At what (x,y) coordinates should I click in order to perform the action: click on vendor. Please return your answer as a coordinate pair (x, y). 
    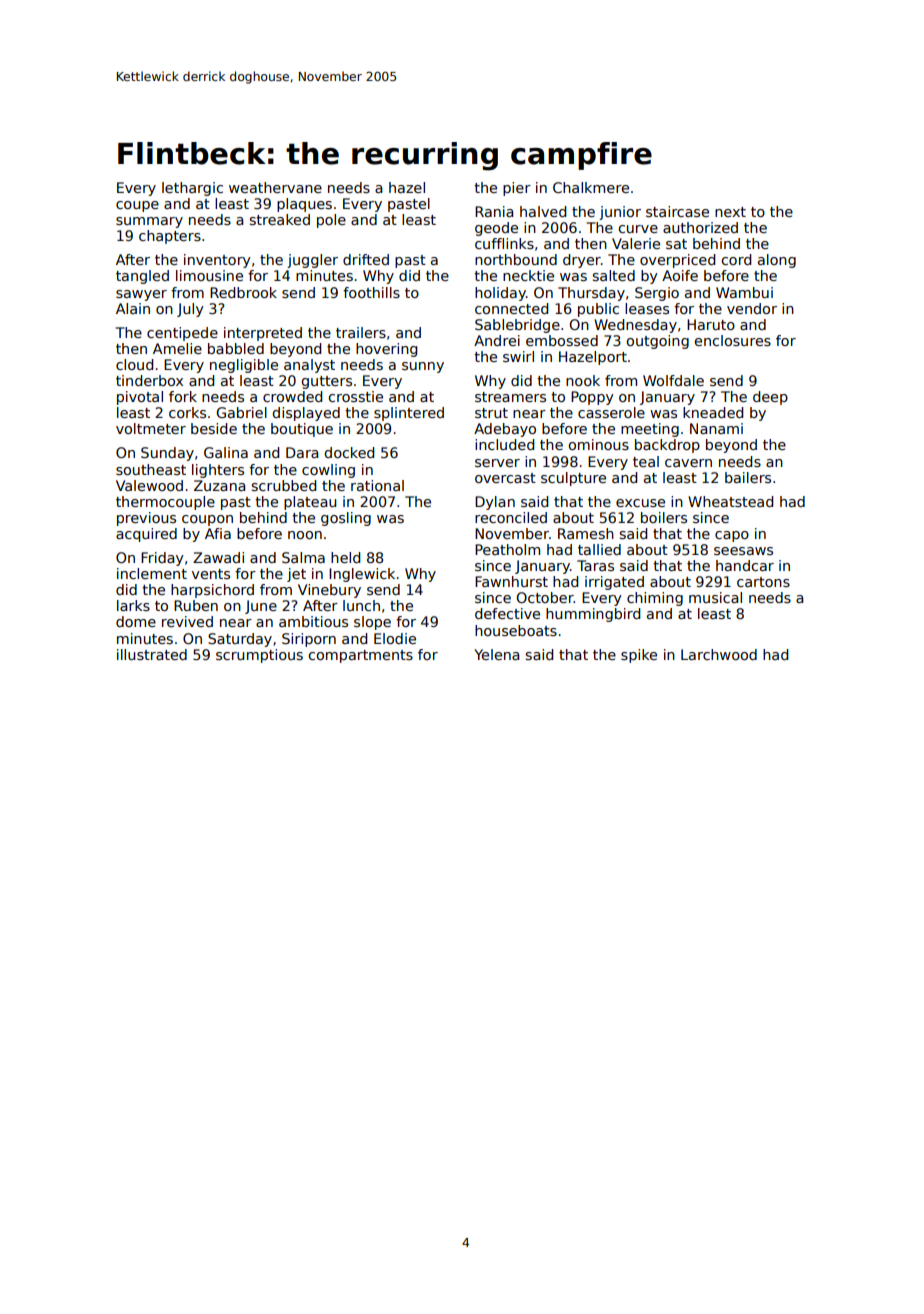
    Looking at the image, I should click on (752, 308).
